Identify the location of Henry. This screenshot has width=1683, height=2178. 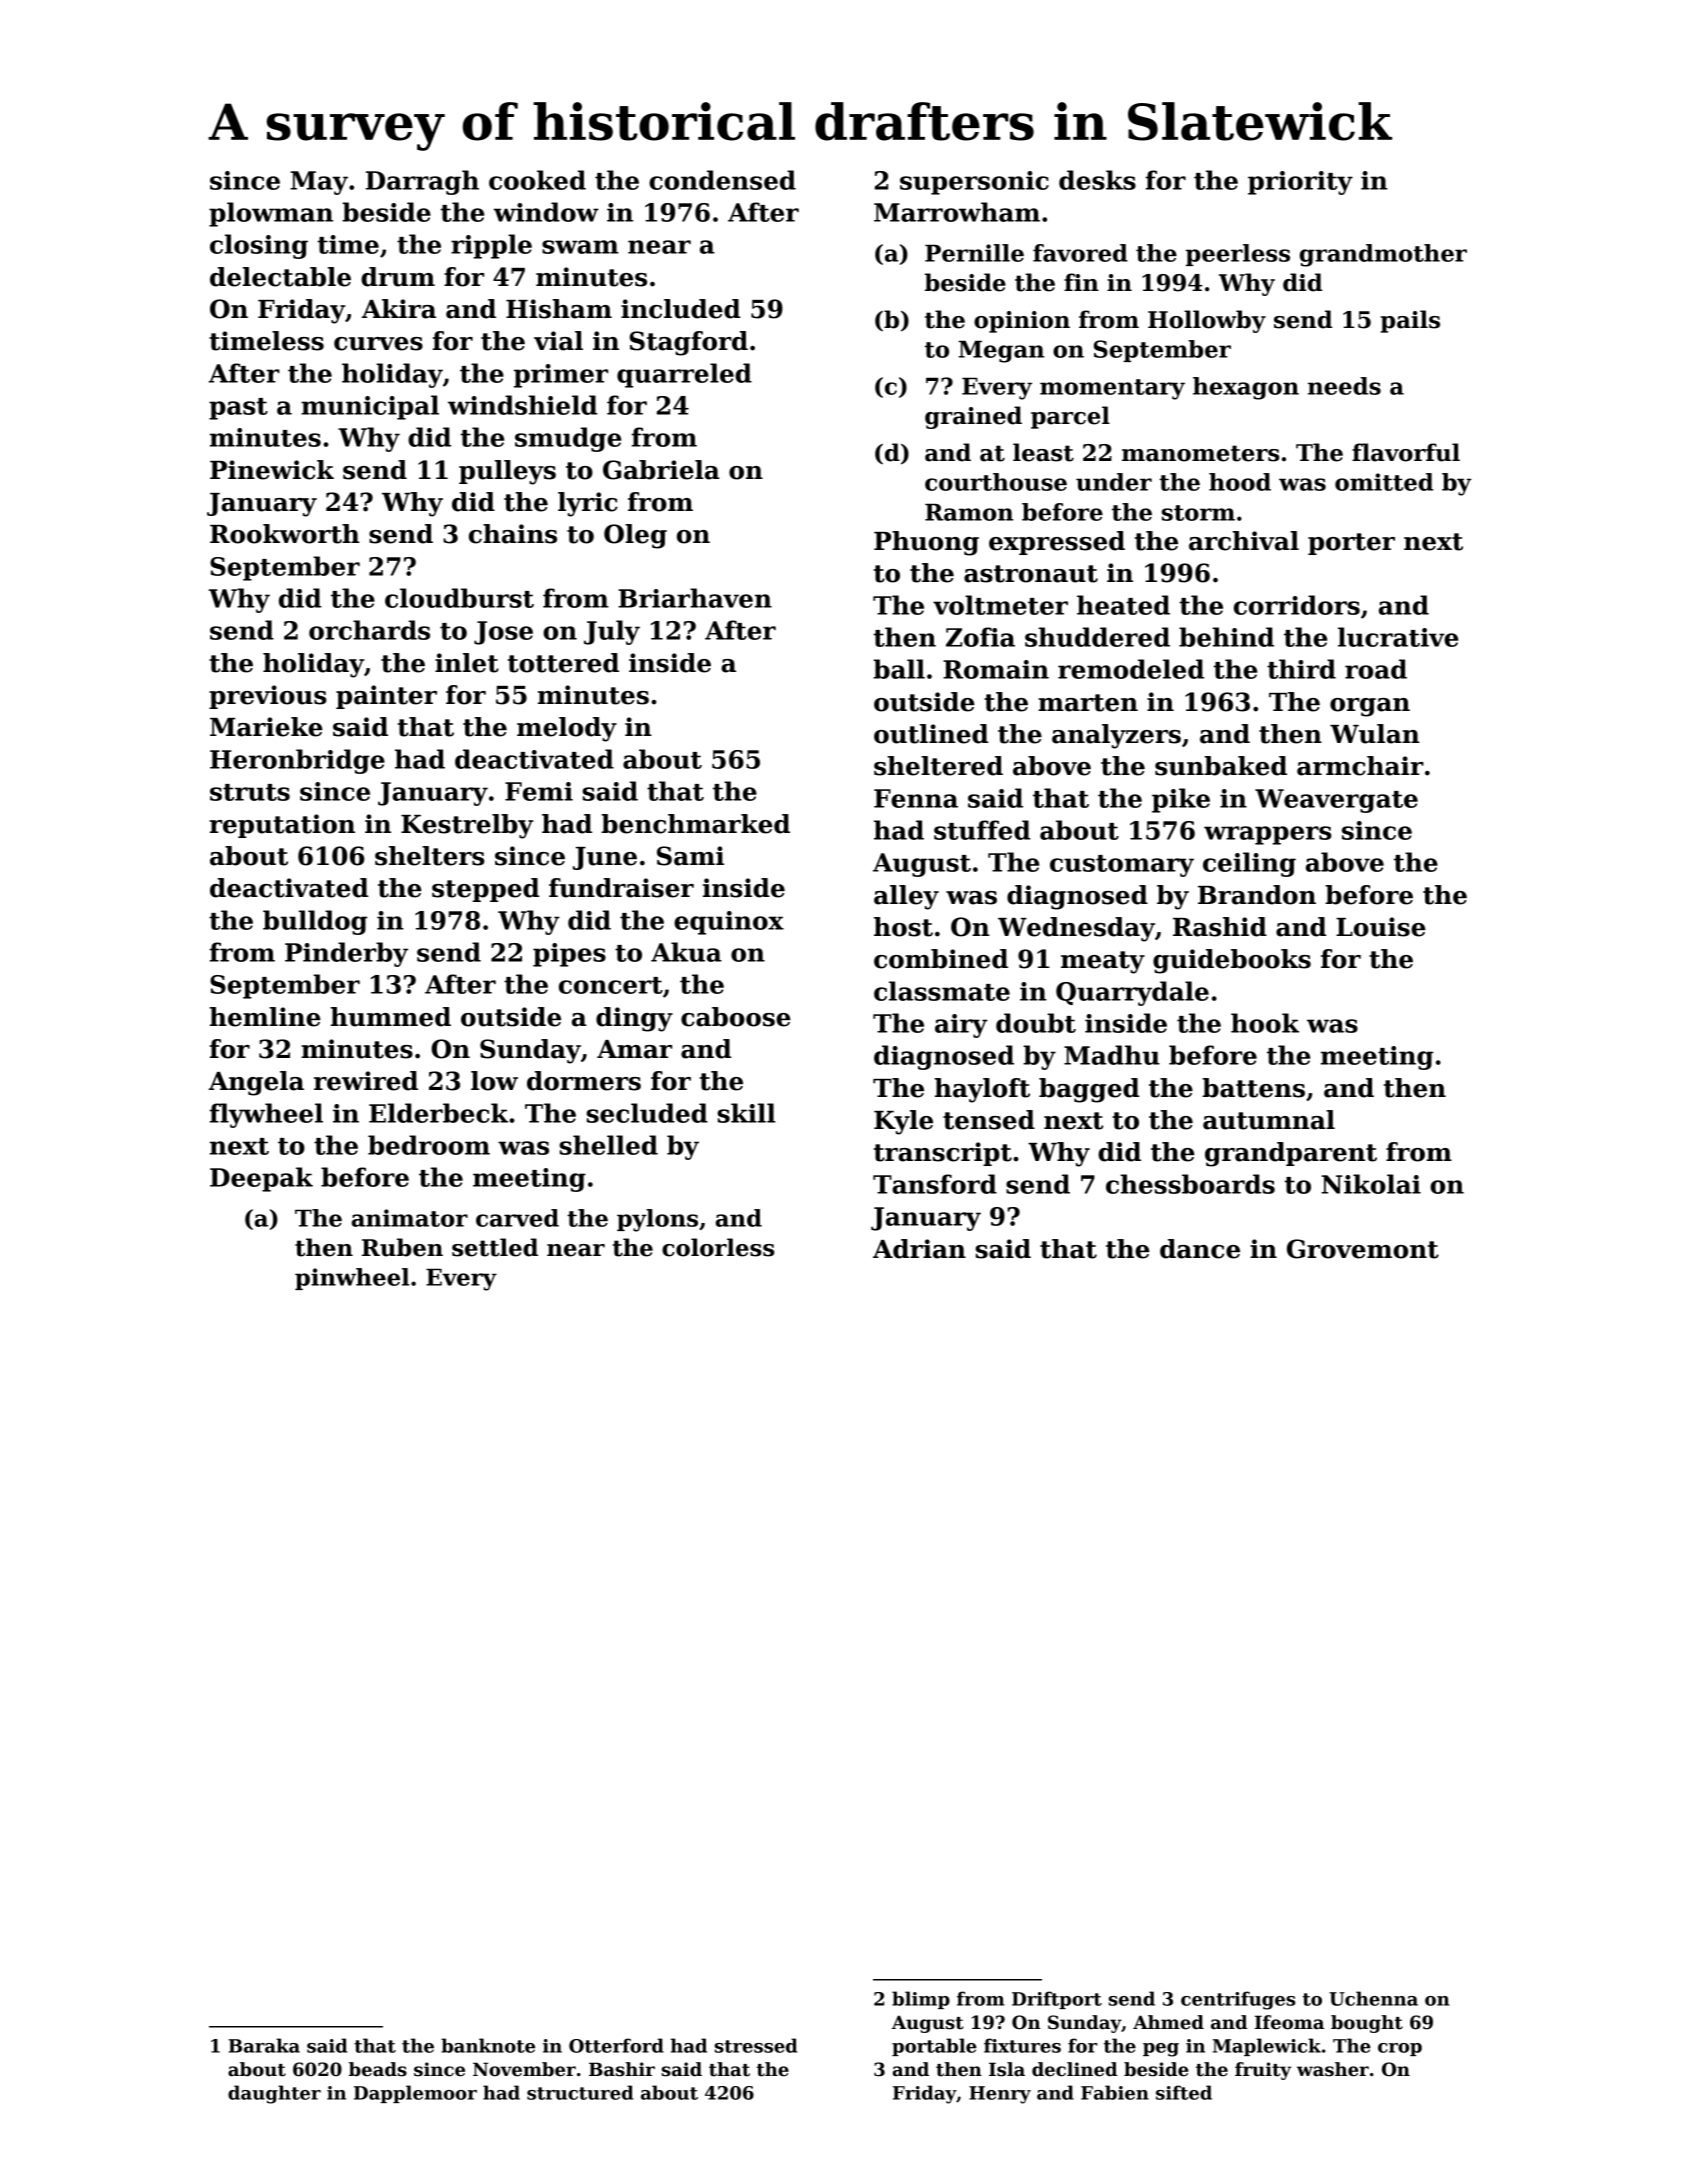
(1000, 2095).
